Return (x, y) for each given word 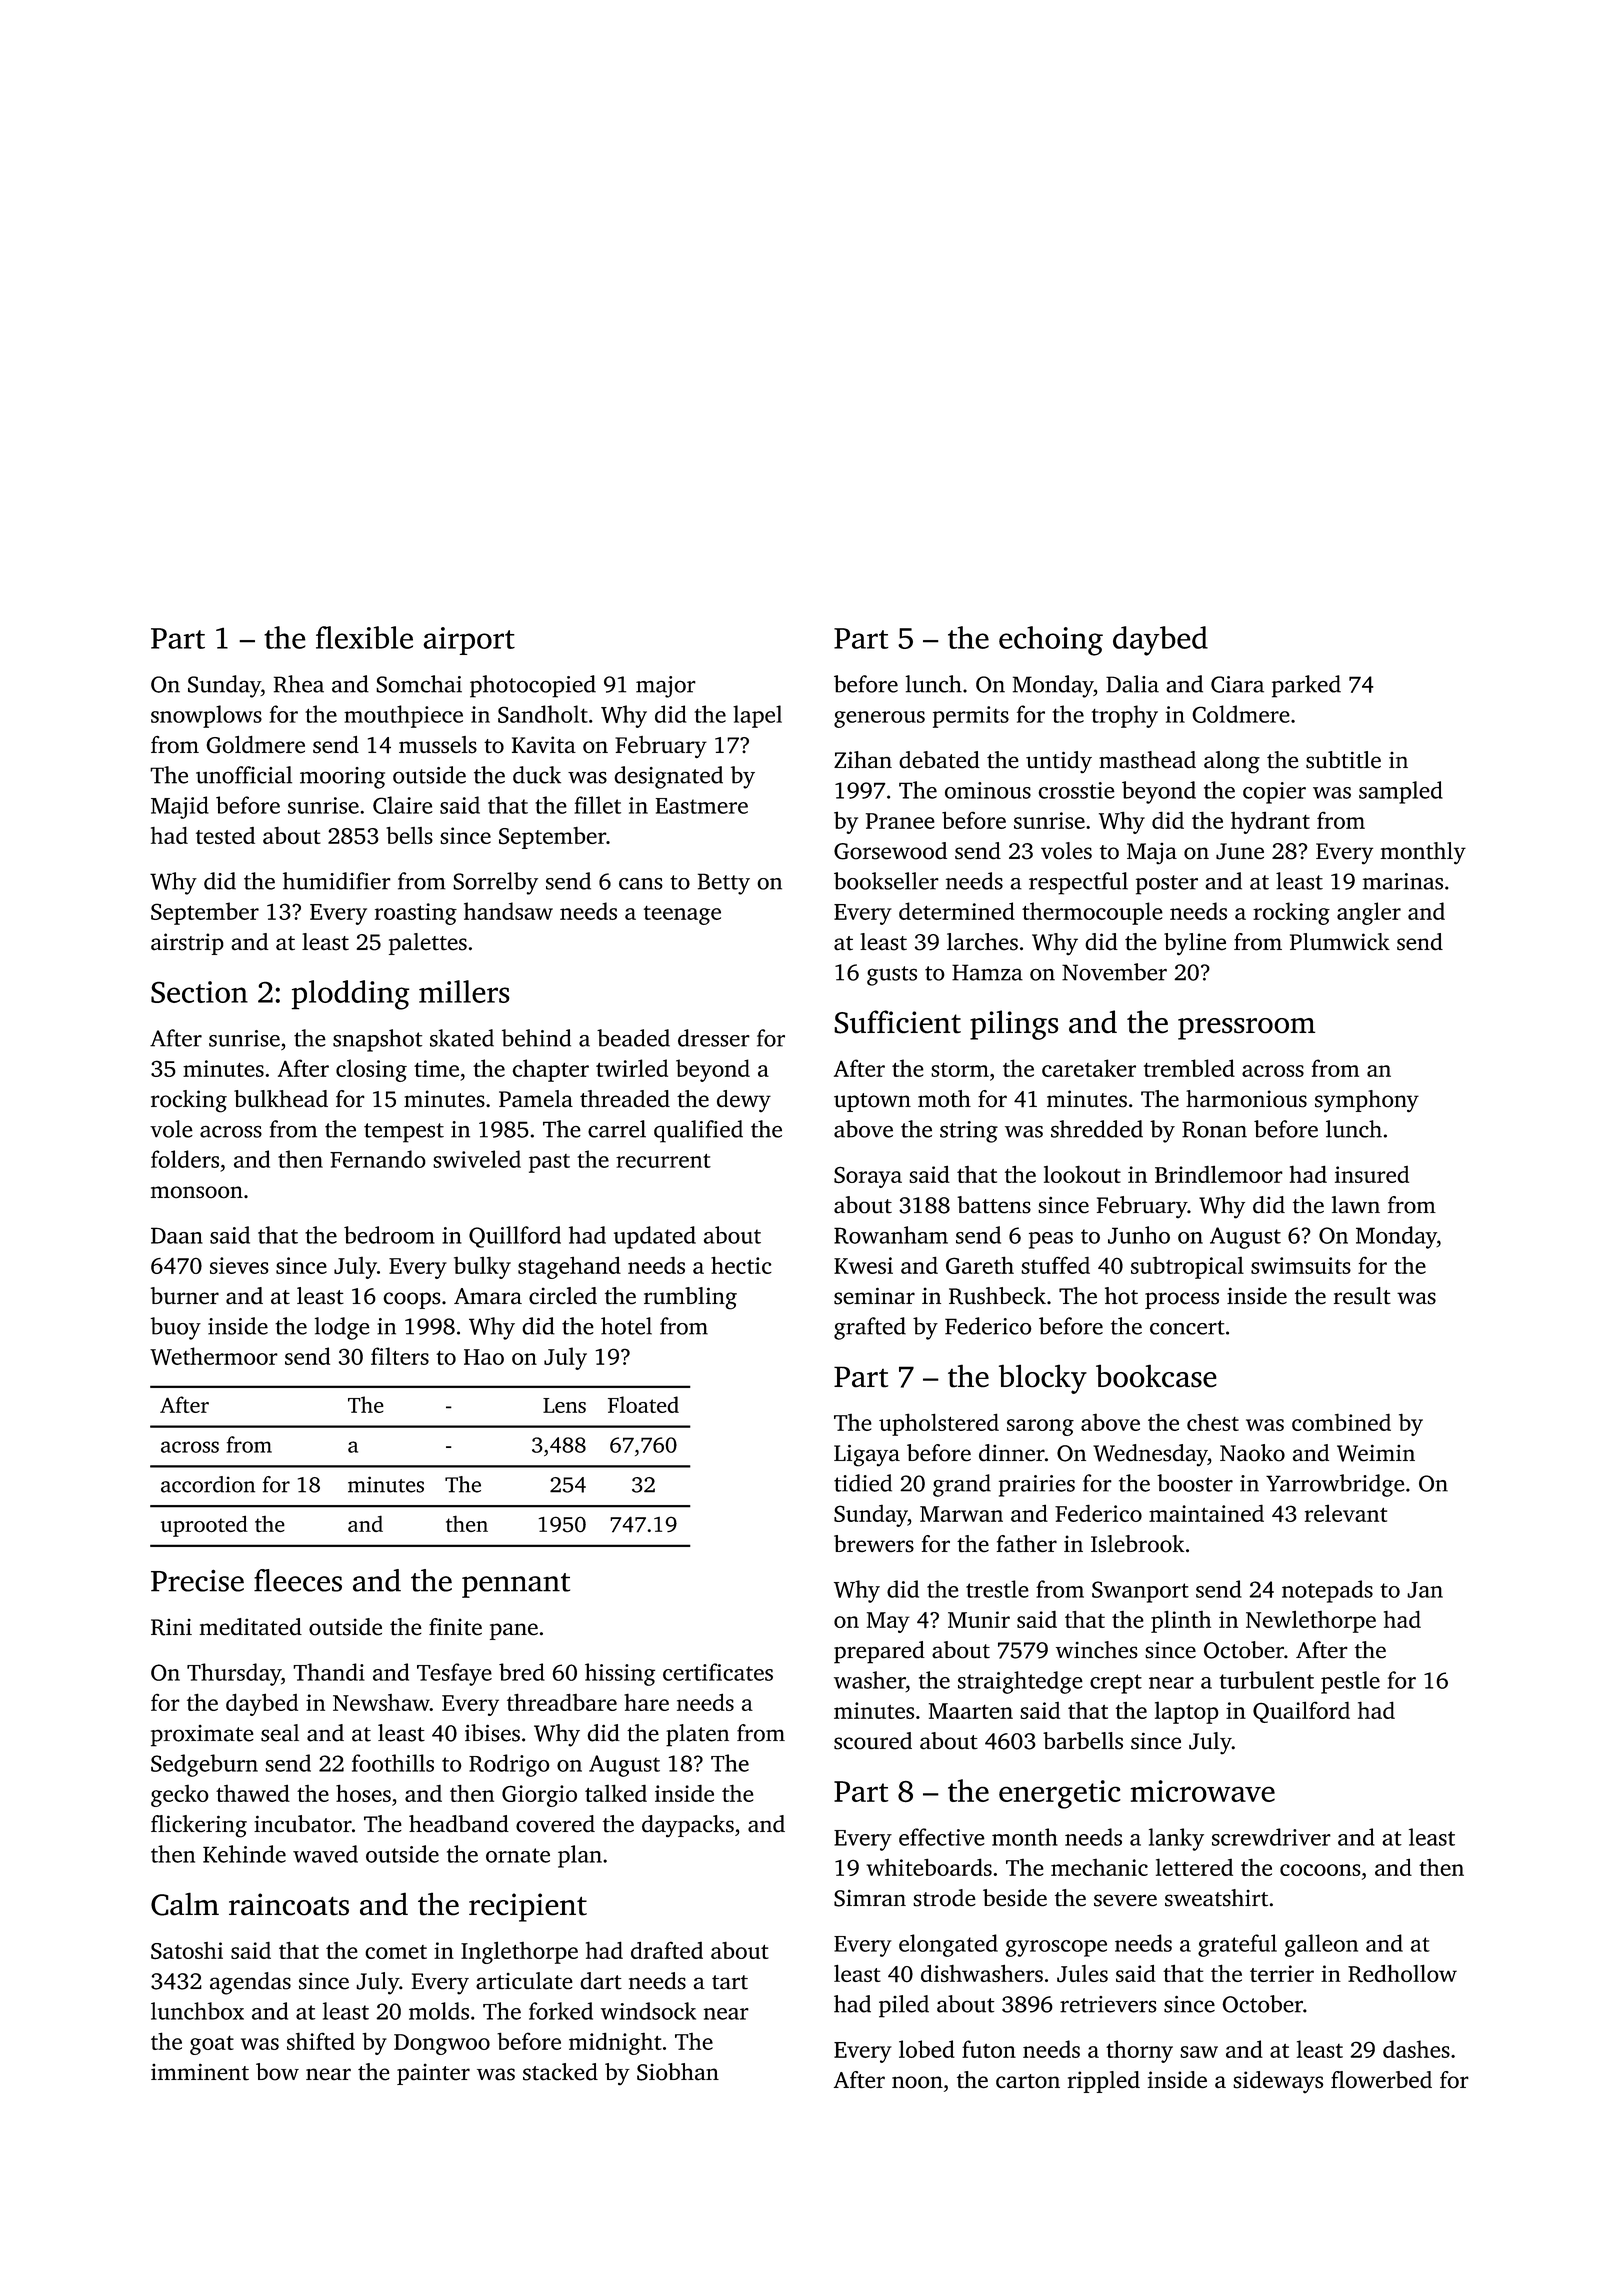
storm (960, 1070)
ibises (492, 1733)
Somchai (419, 684)
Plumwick (1340, 941)
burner (185, 1296)
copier (1274, 793)
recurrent (663, 1161)
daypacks (688, 1826)
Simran (870, 1898)
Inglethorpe (519, 1952)
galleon (1321, 1945)
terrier (1282, 1973)
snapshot (377, 1040)
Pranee (900, 821)
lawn (1356, 1205)
